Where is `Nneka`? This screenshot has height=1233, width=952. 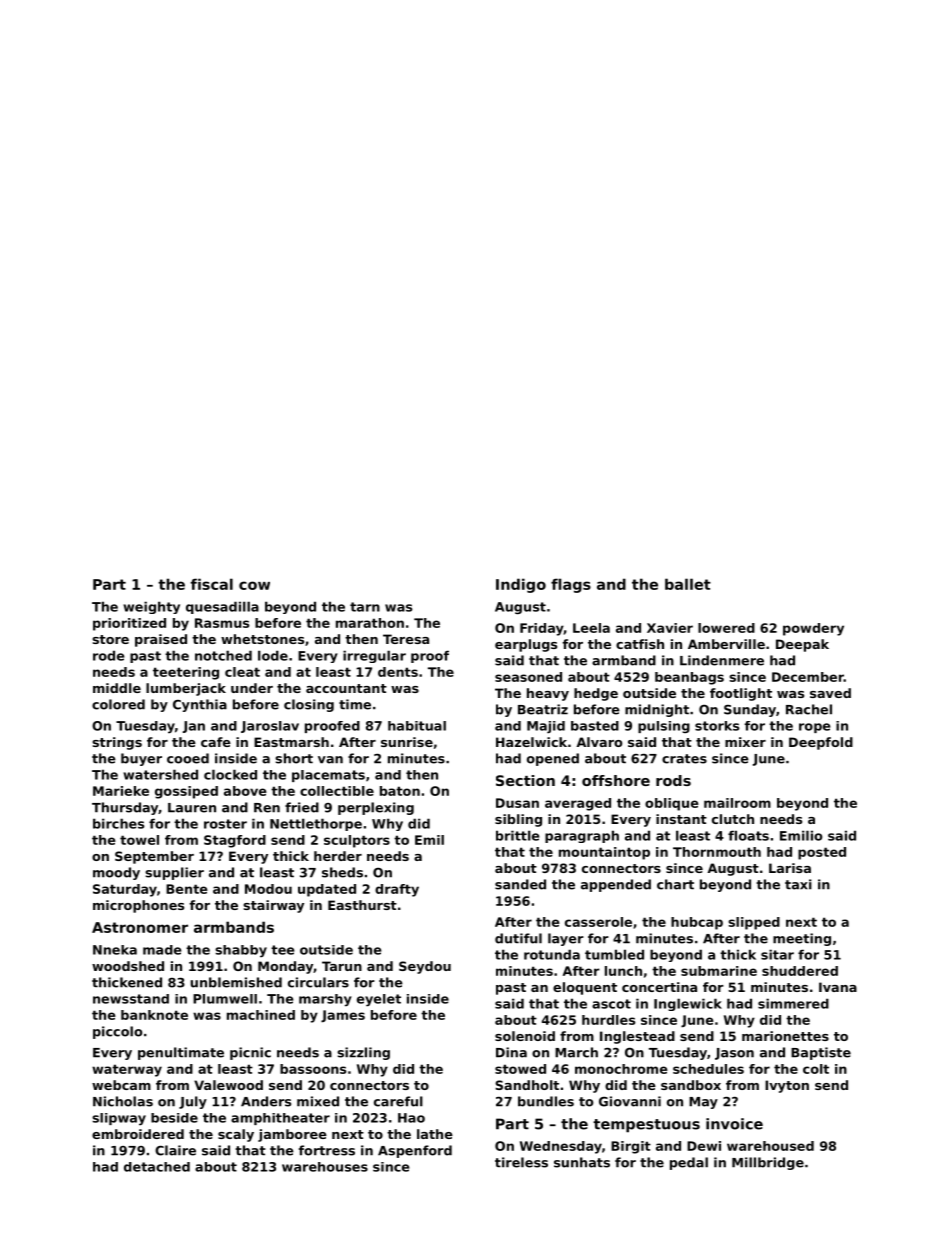 Nneka is located at coordinates (115, 950).
